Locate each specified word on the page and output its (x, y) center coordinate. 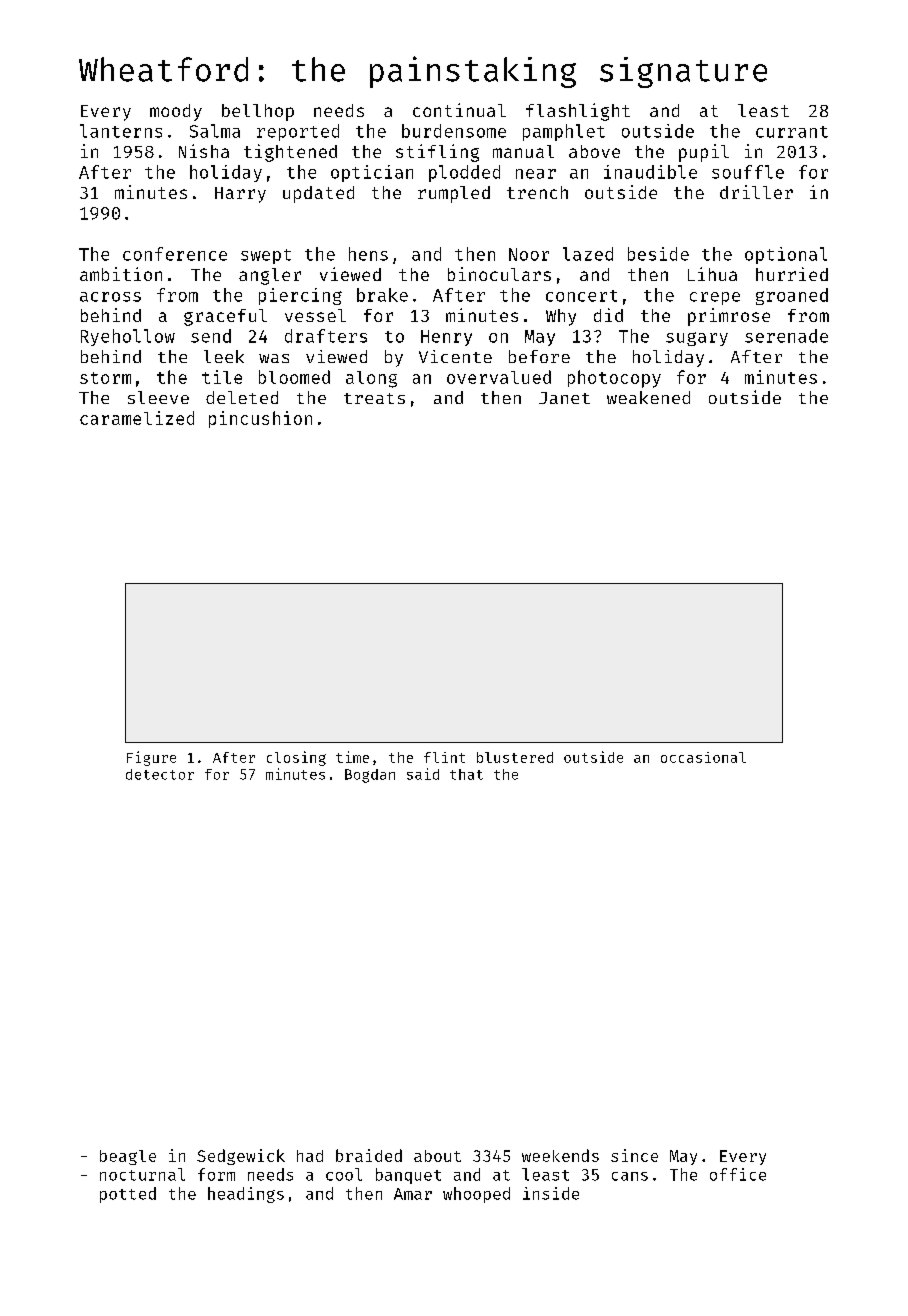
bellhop (258, 112)
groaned (792, 296)
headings (246, 1195)
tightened (290, 153)
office (738, 1174)
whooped (476, 1195)
